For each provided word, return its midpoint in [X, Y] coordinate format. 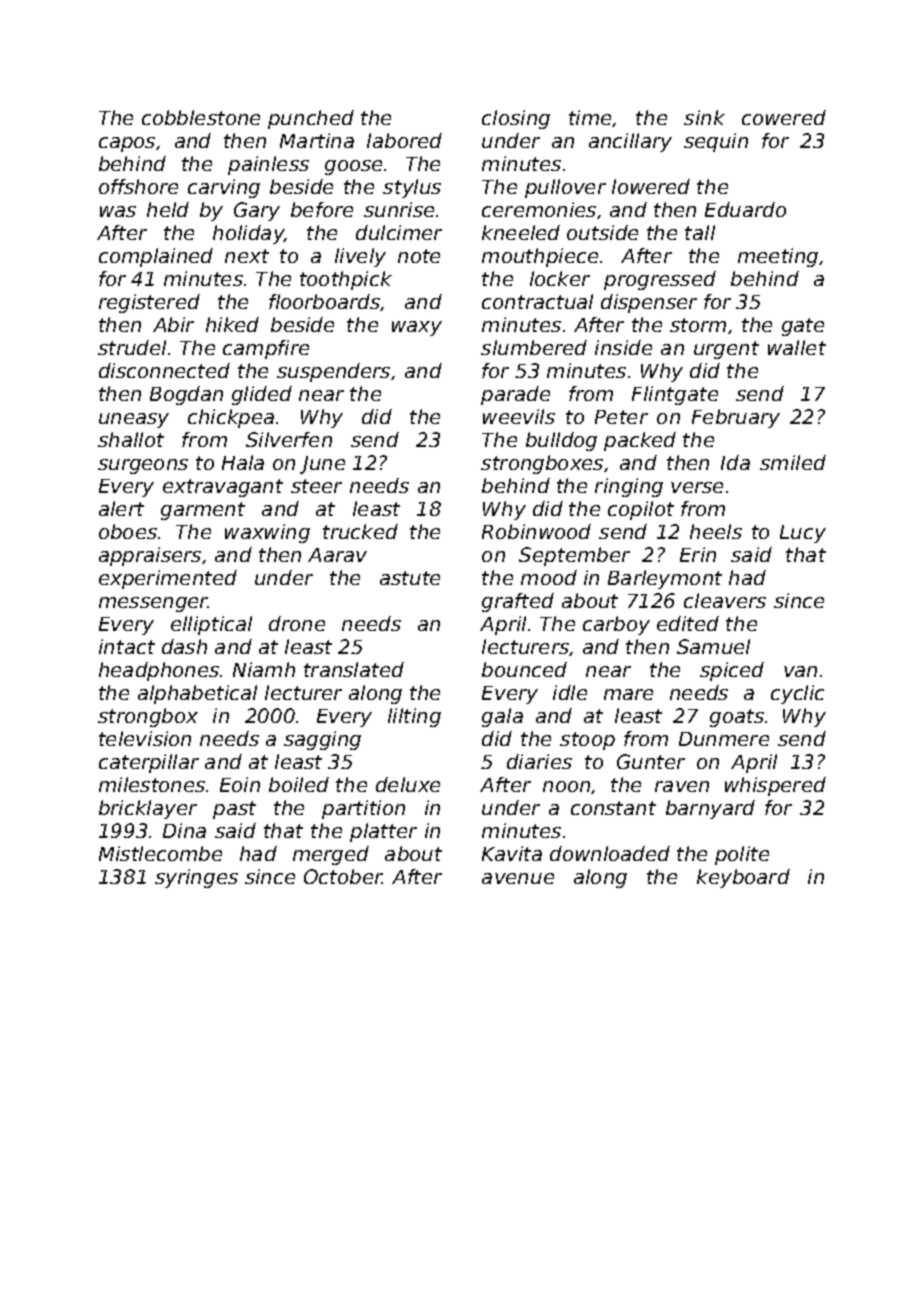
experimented [168, 579]
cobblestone [201, 117]
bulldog [561, 441]
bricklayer [148, 809]
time [590, 117]
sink [704, 117]
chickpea [231, 418]
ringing [629, 487]
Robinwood [536, 531]
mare [628, 694]
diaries [539, 761]
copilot [641, 510]
